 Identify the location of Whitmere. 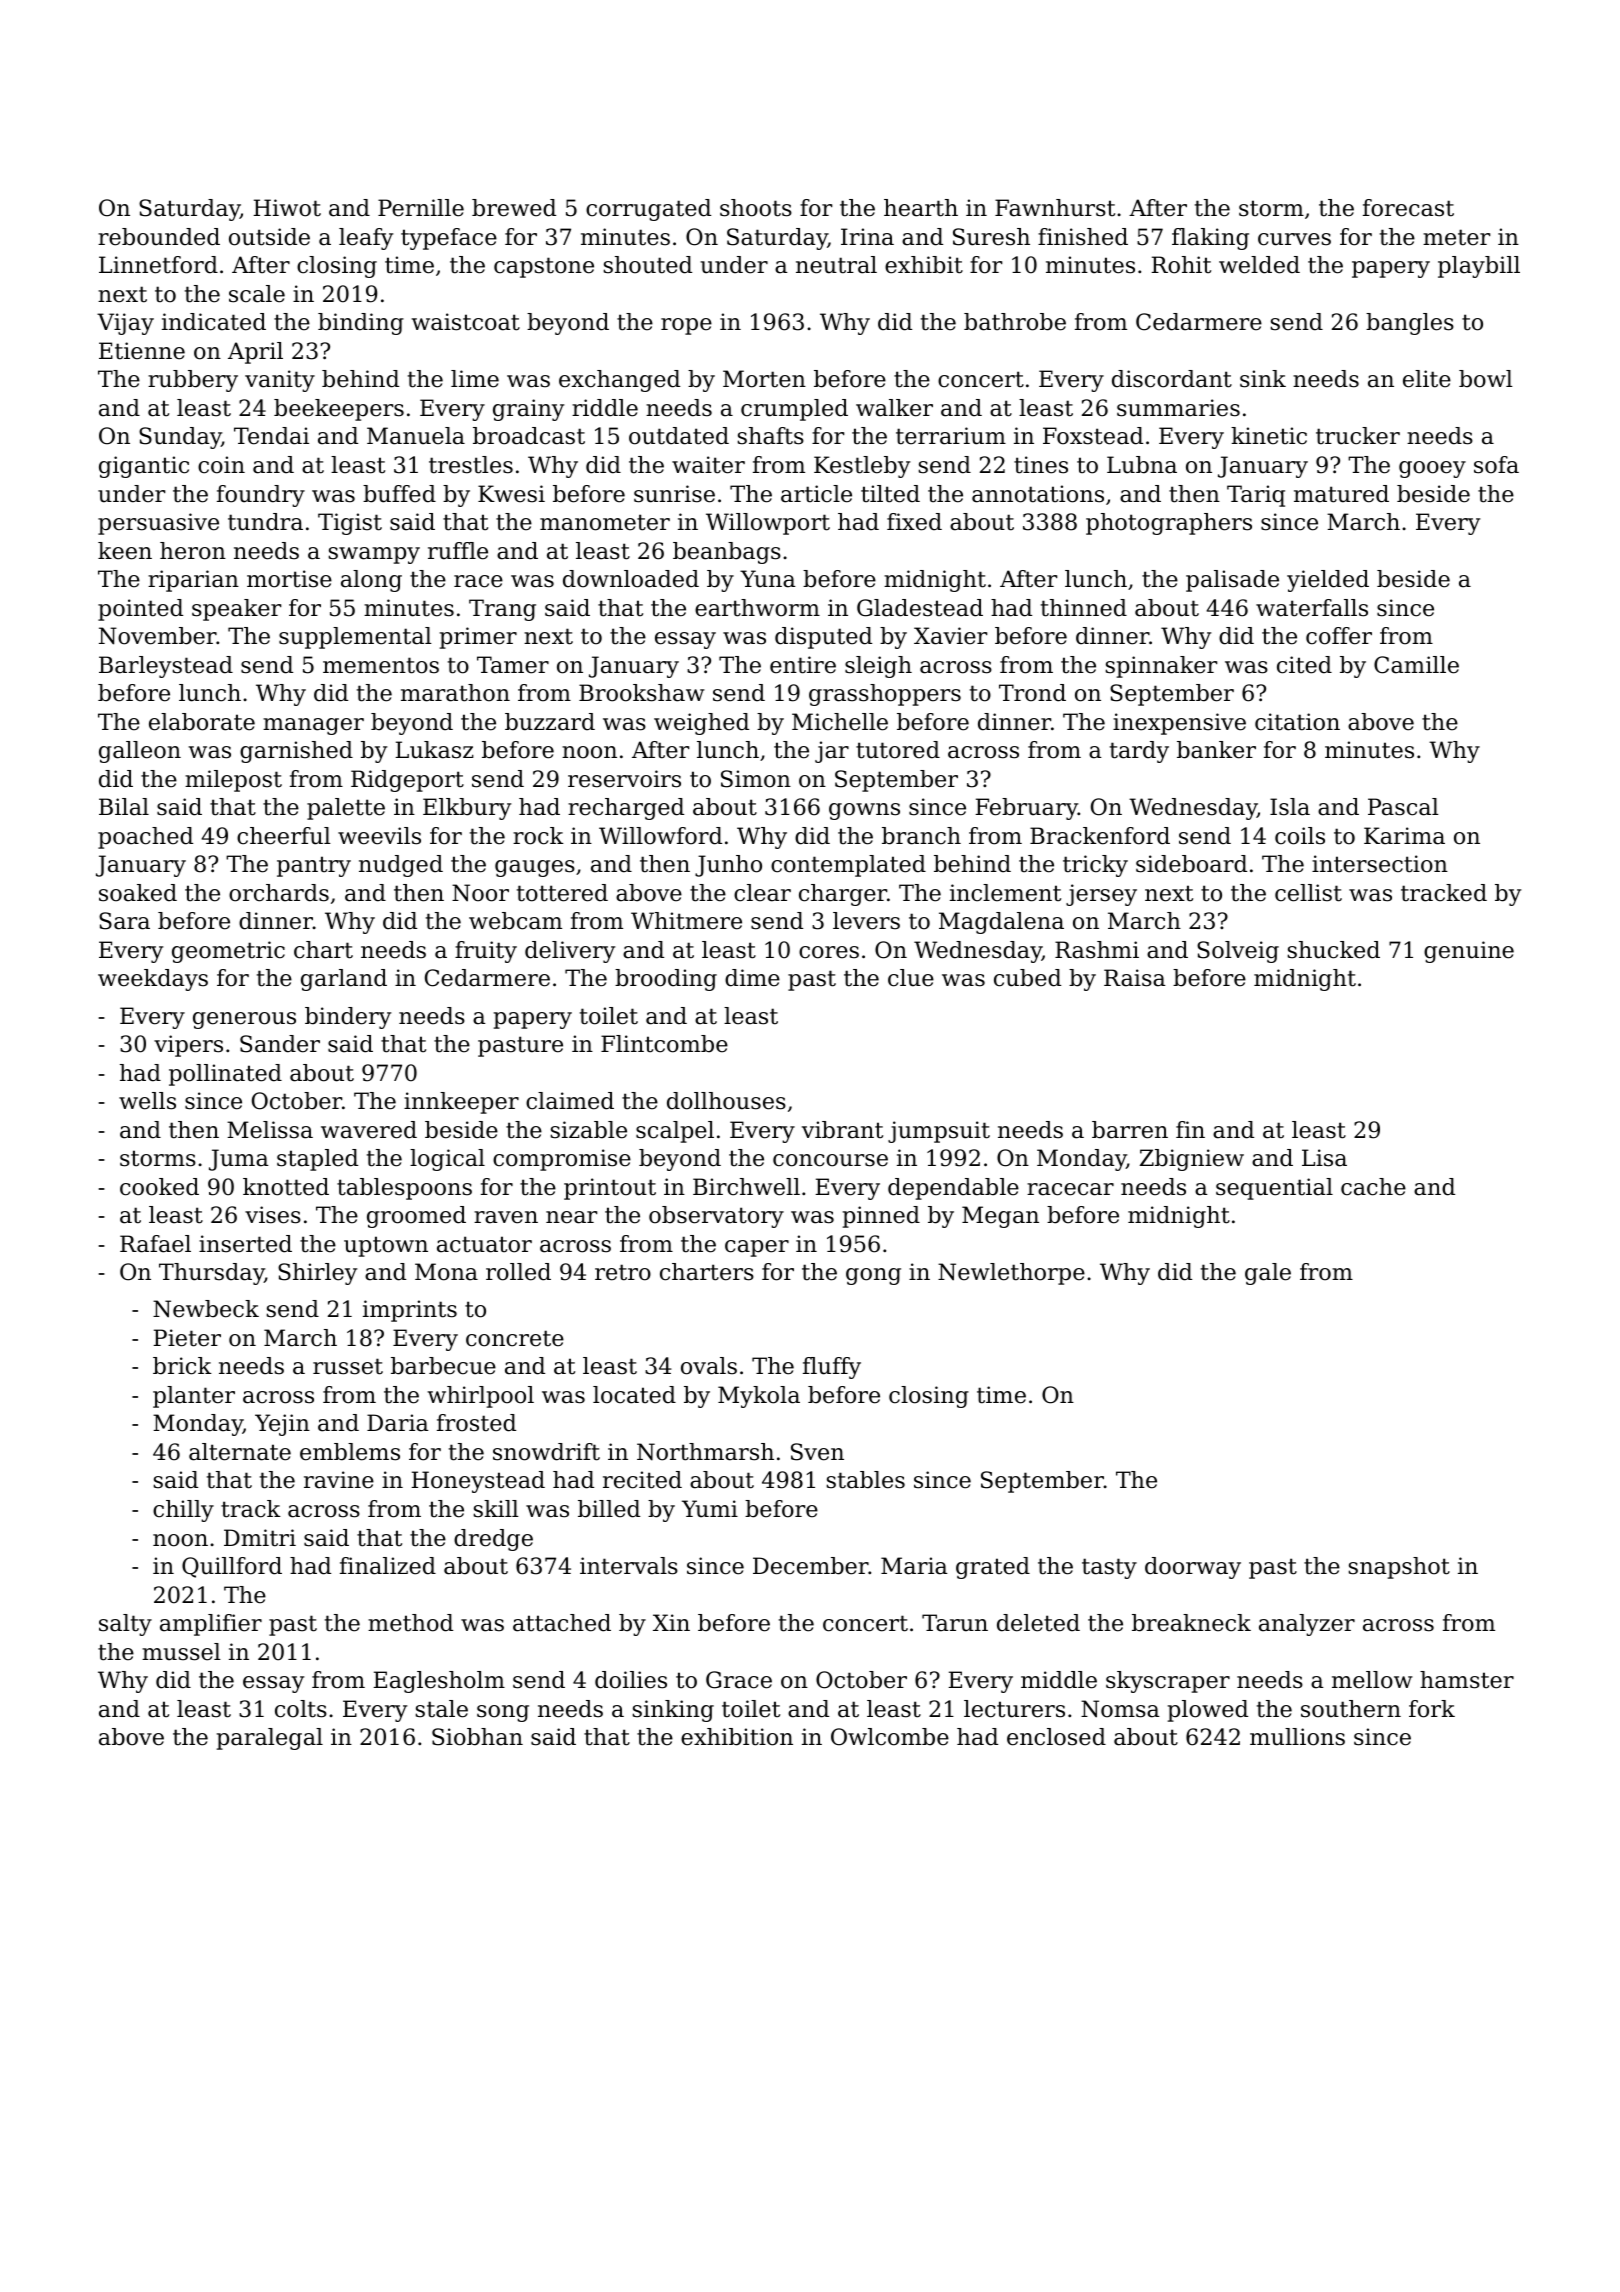
(686, 921).
